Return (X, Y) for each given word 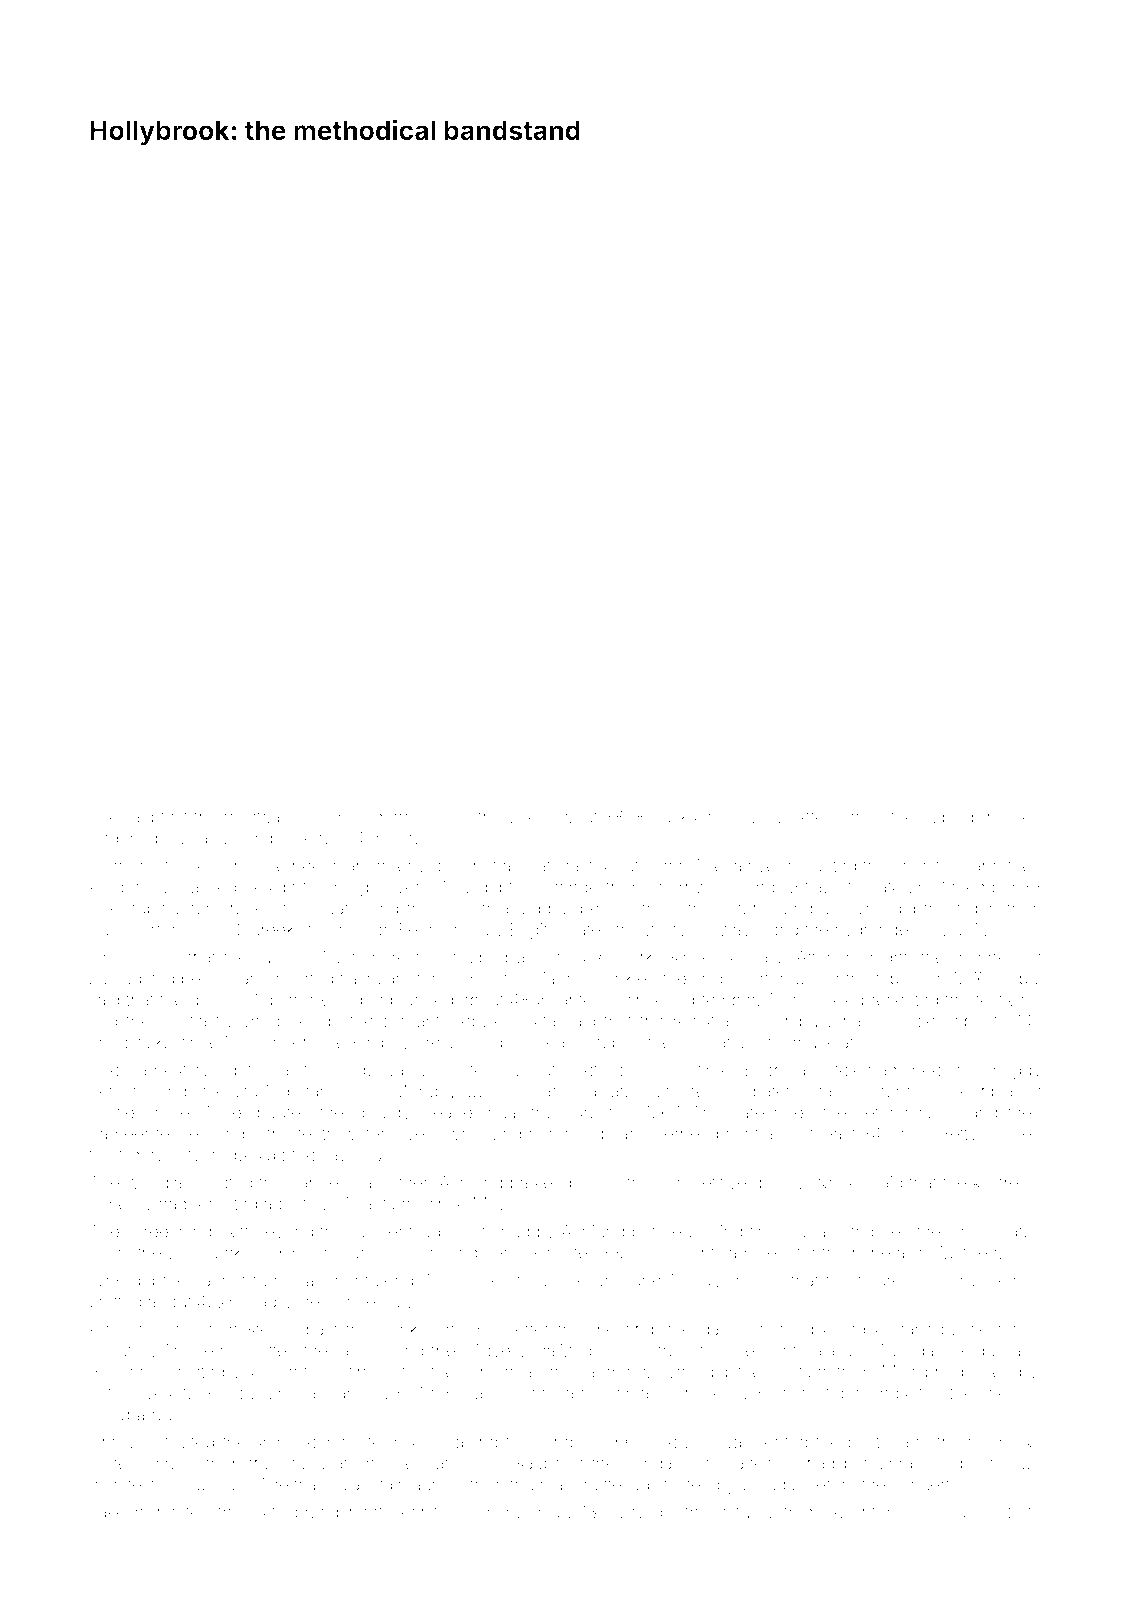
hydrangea (876, 931)
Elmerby (121, 1205)
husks (674, 817)
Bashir (531, 1393)
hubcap (951, 818)
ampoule (279, 840)
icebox (474, 1021)
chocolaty (319, 1464)
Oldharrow (288, 999)
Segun (980, 1352)
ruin (543, 1133)
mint (743, 1133)
